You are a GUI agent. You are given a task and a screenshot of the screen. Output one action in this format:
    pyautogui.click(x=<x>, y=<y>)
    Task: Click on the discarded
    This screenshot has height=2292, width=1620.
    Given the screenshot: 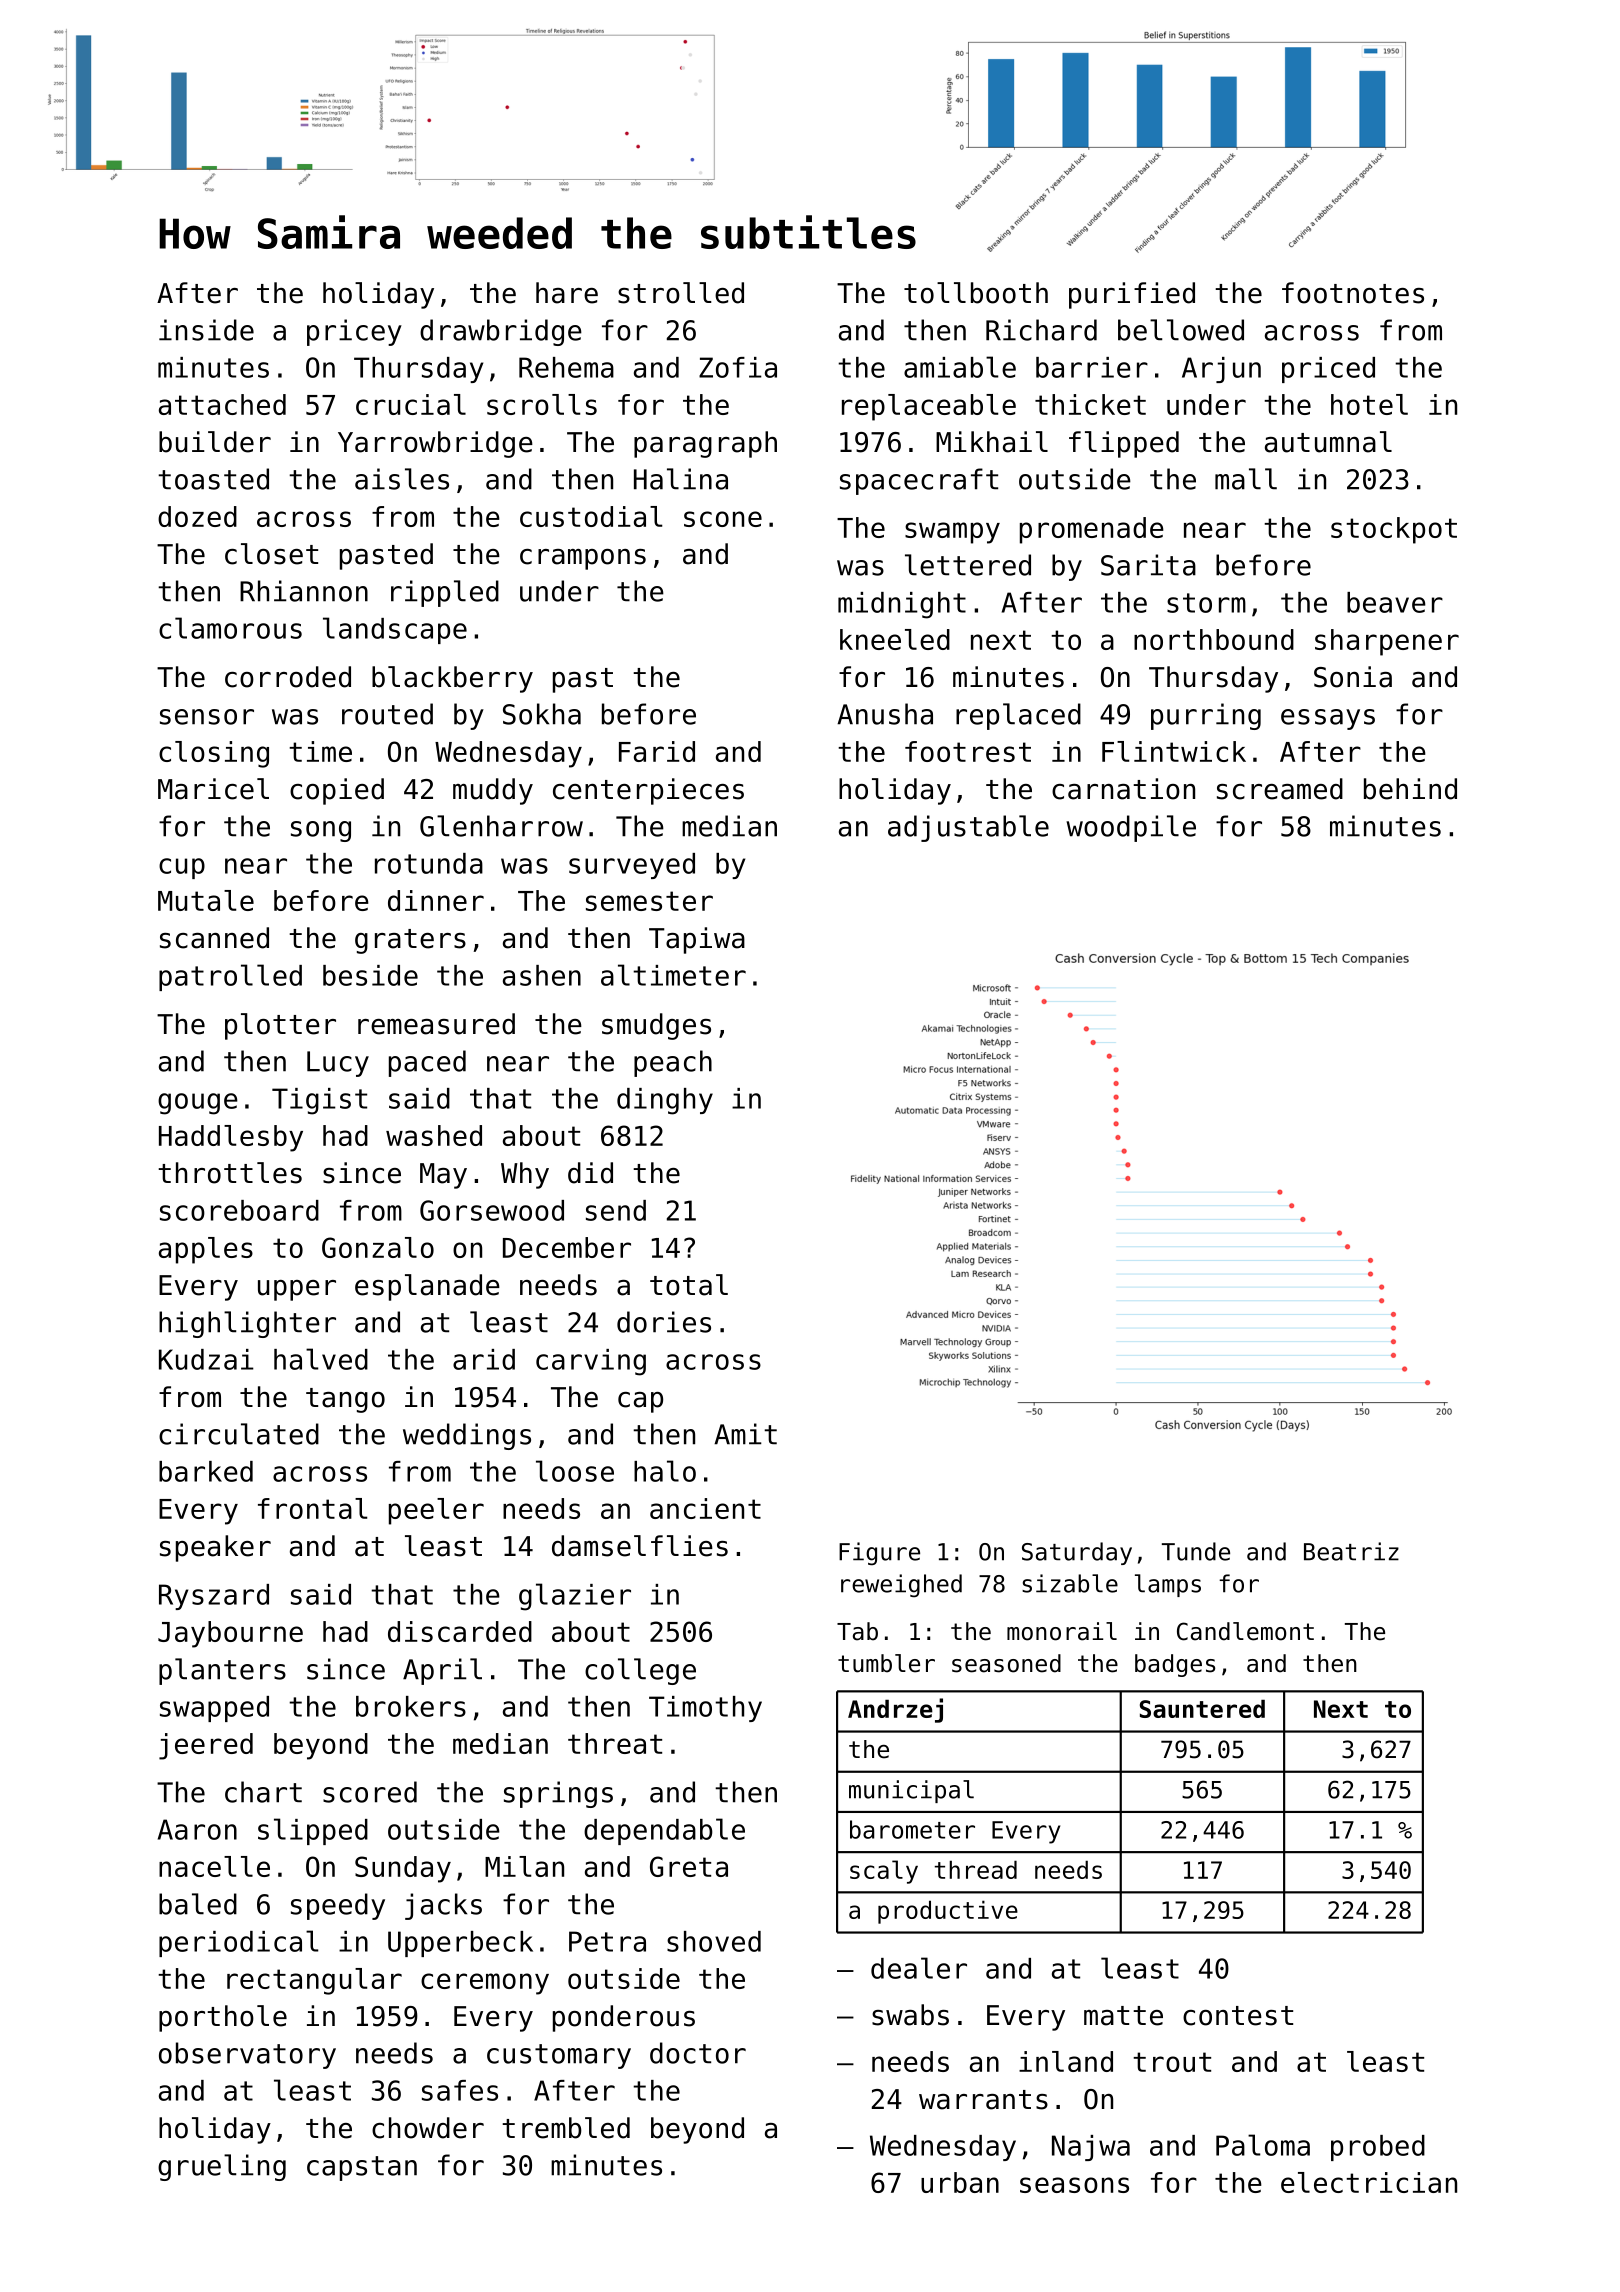 What is the action you would take?
    pyautogui.click(x=460, y=1631)
